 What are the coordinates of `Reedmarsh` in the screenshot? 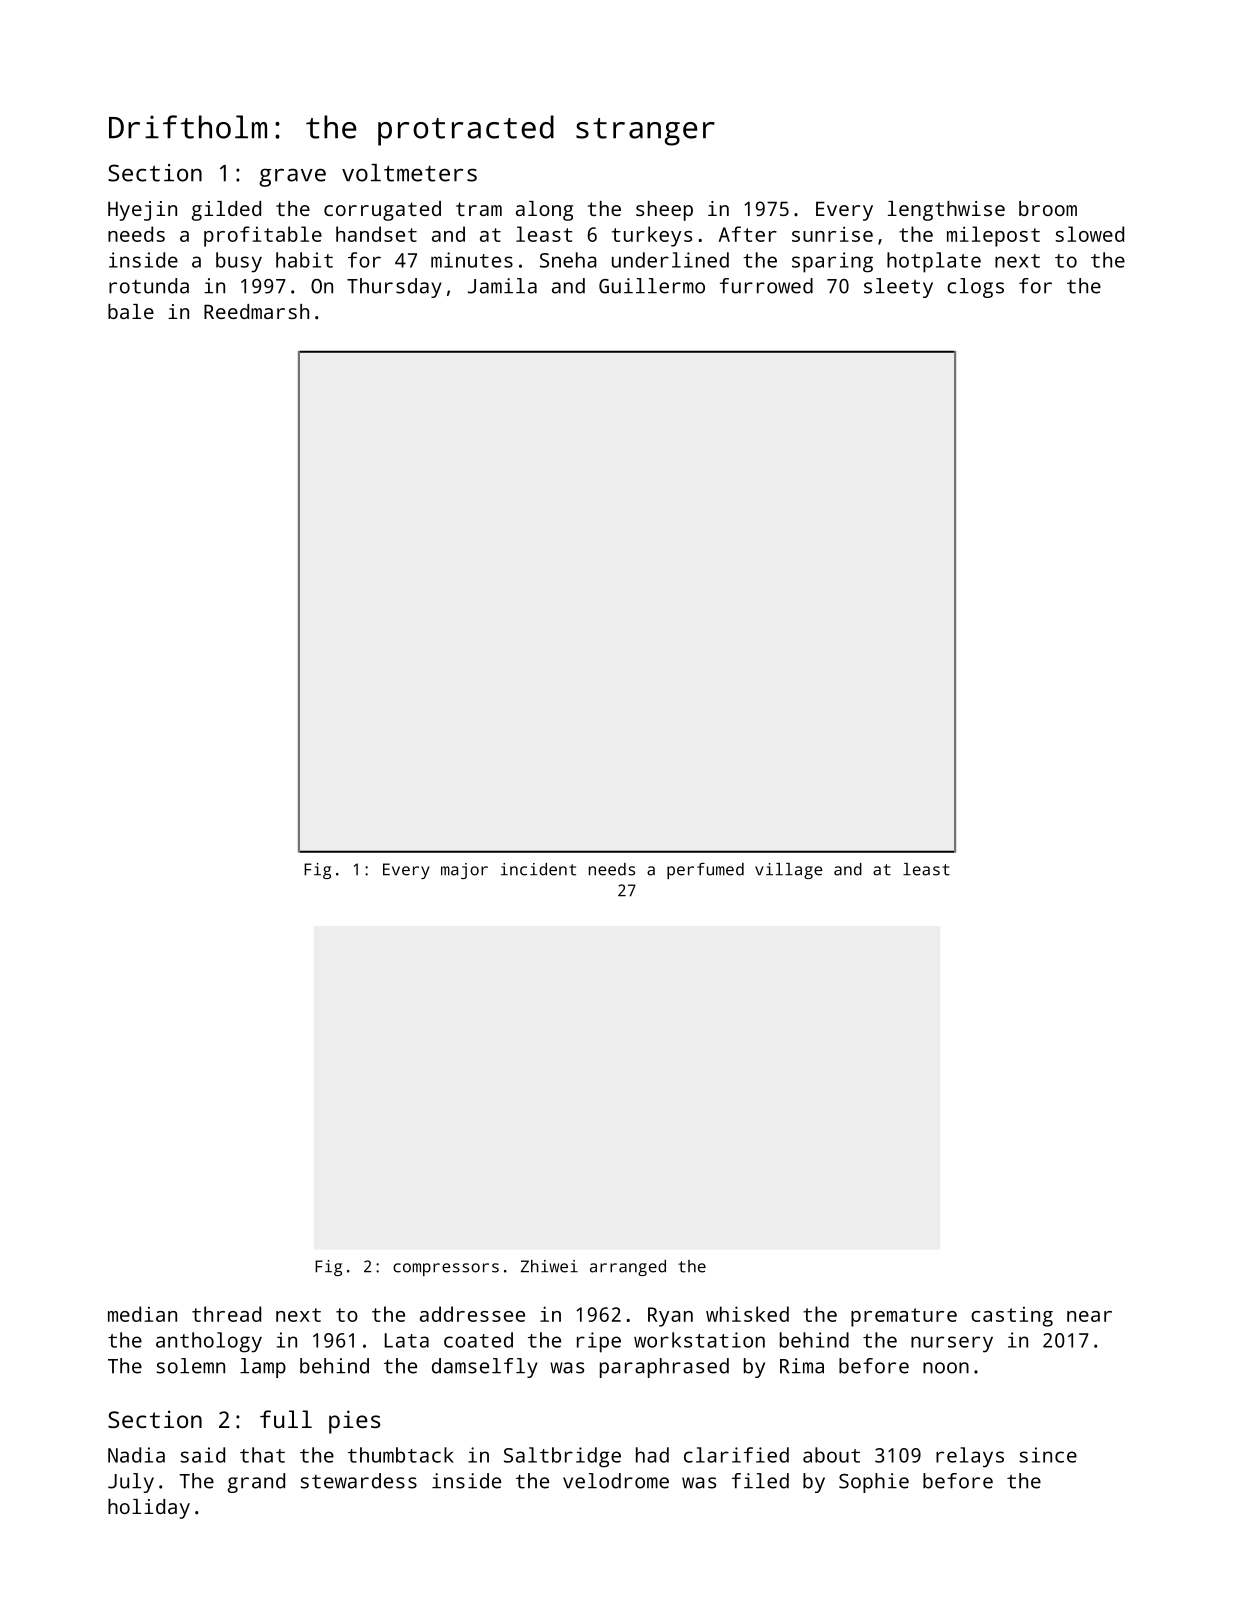 It's located at (256, 311).
